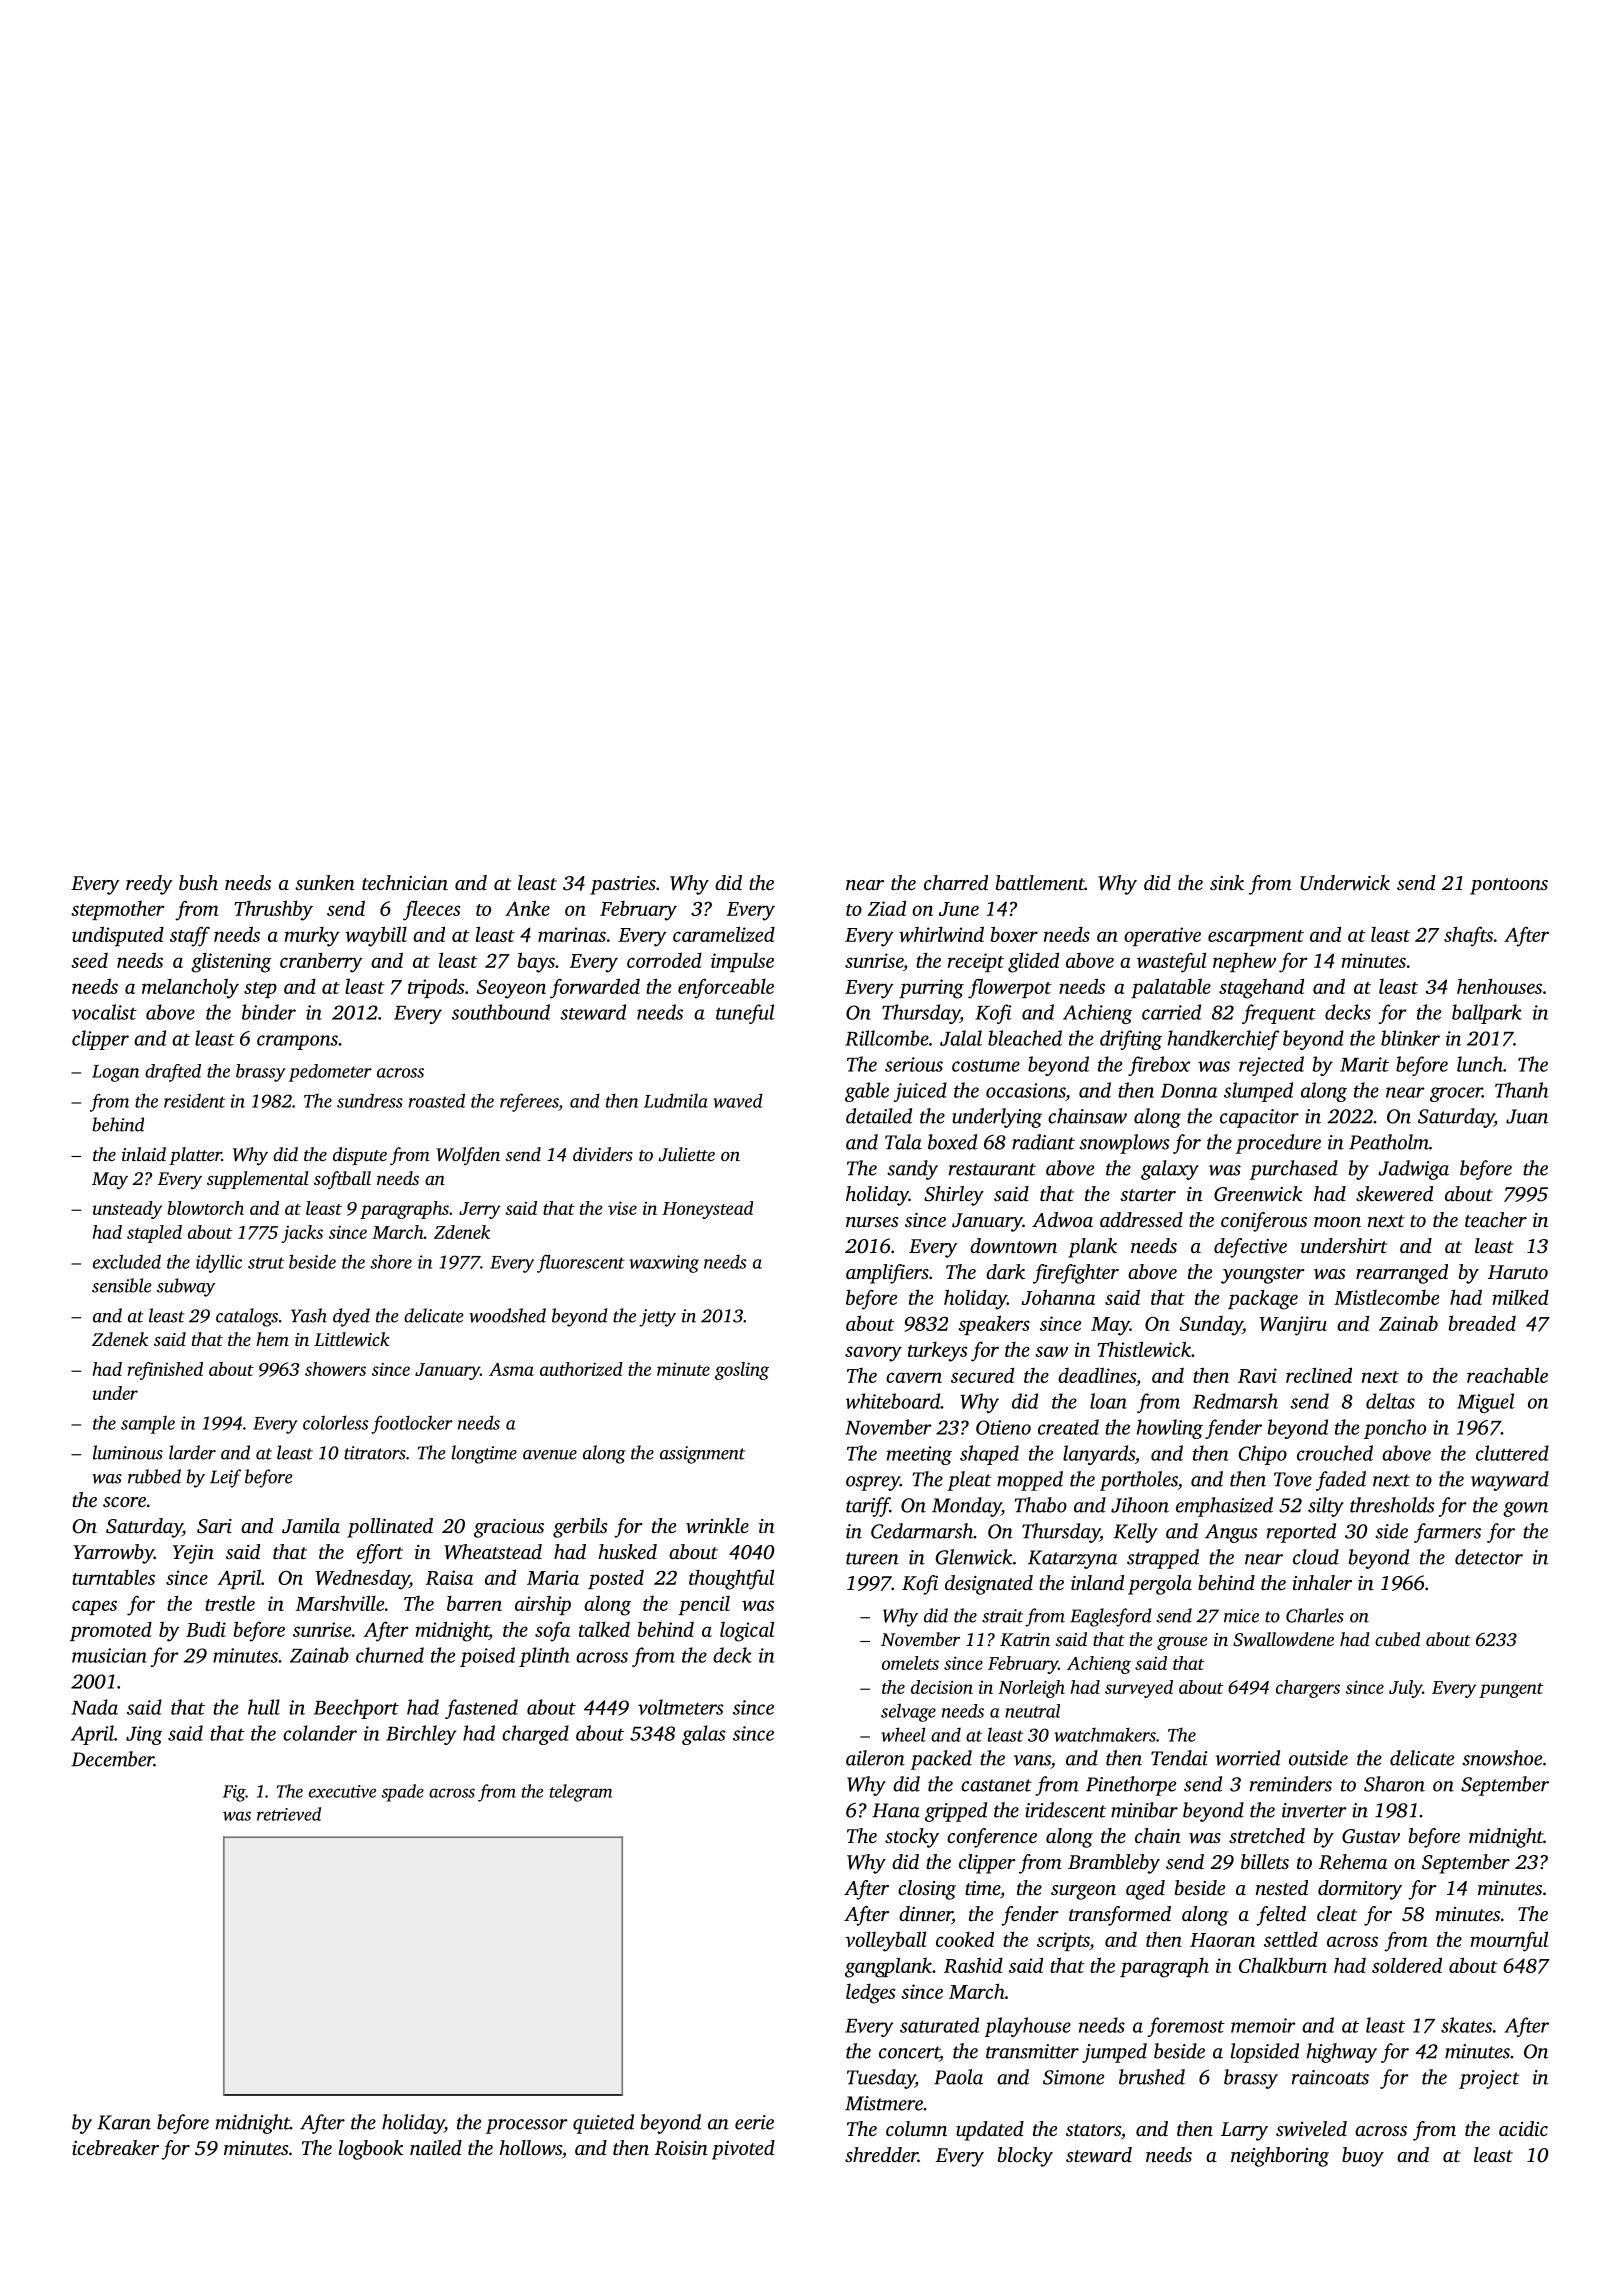 This screenshot has height=2292, width=1620. I want to click on Karan, so click(124, 2122).
